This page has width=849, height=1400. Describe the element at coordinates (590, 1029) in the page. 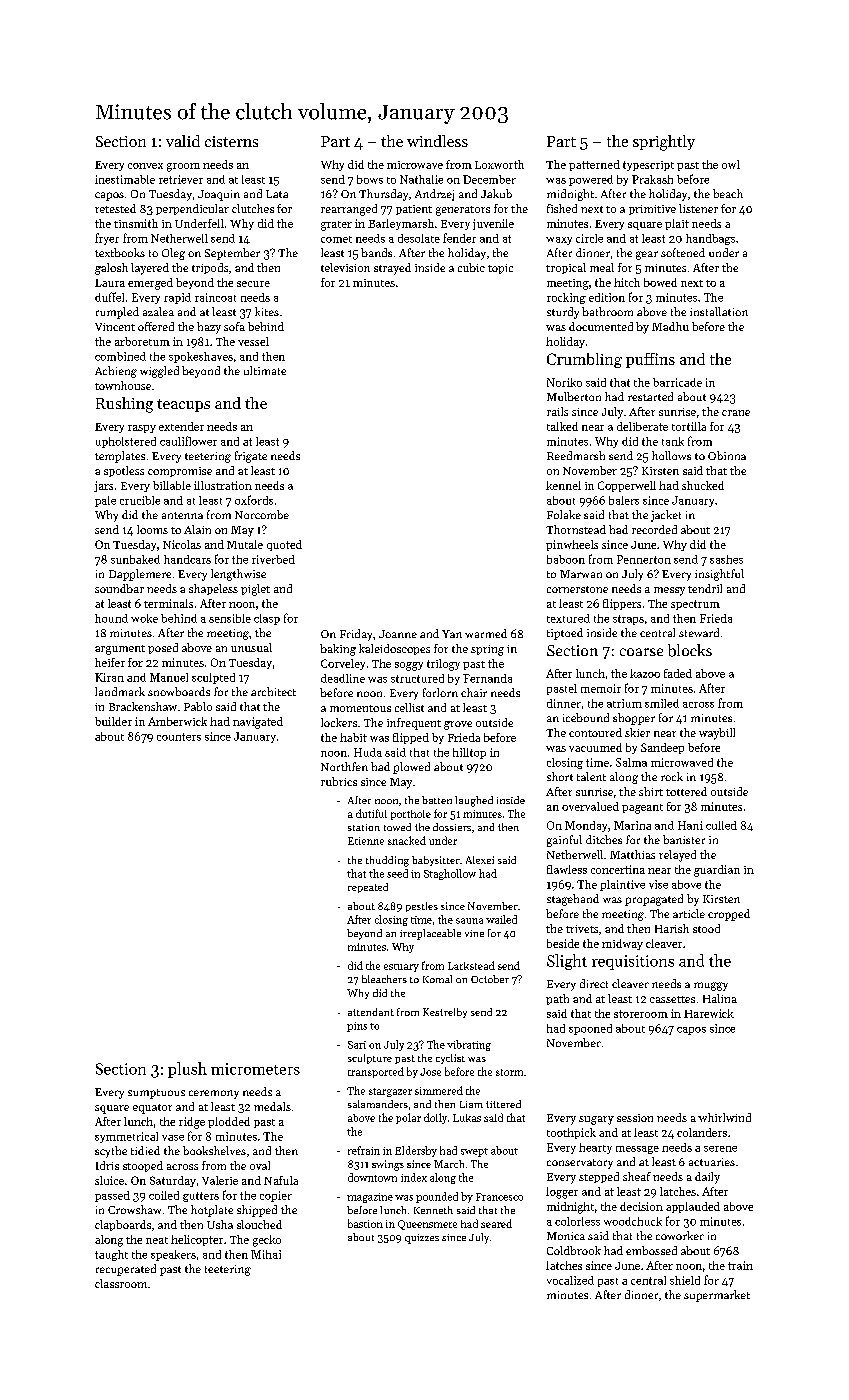

I see `spooned` at that location.
